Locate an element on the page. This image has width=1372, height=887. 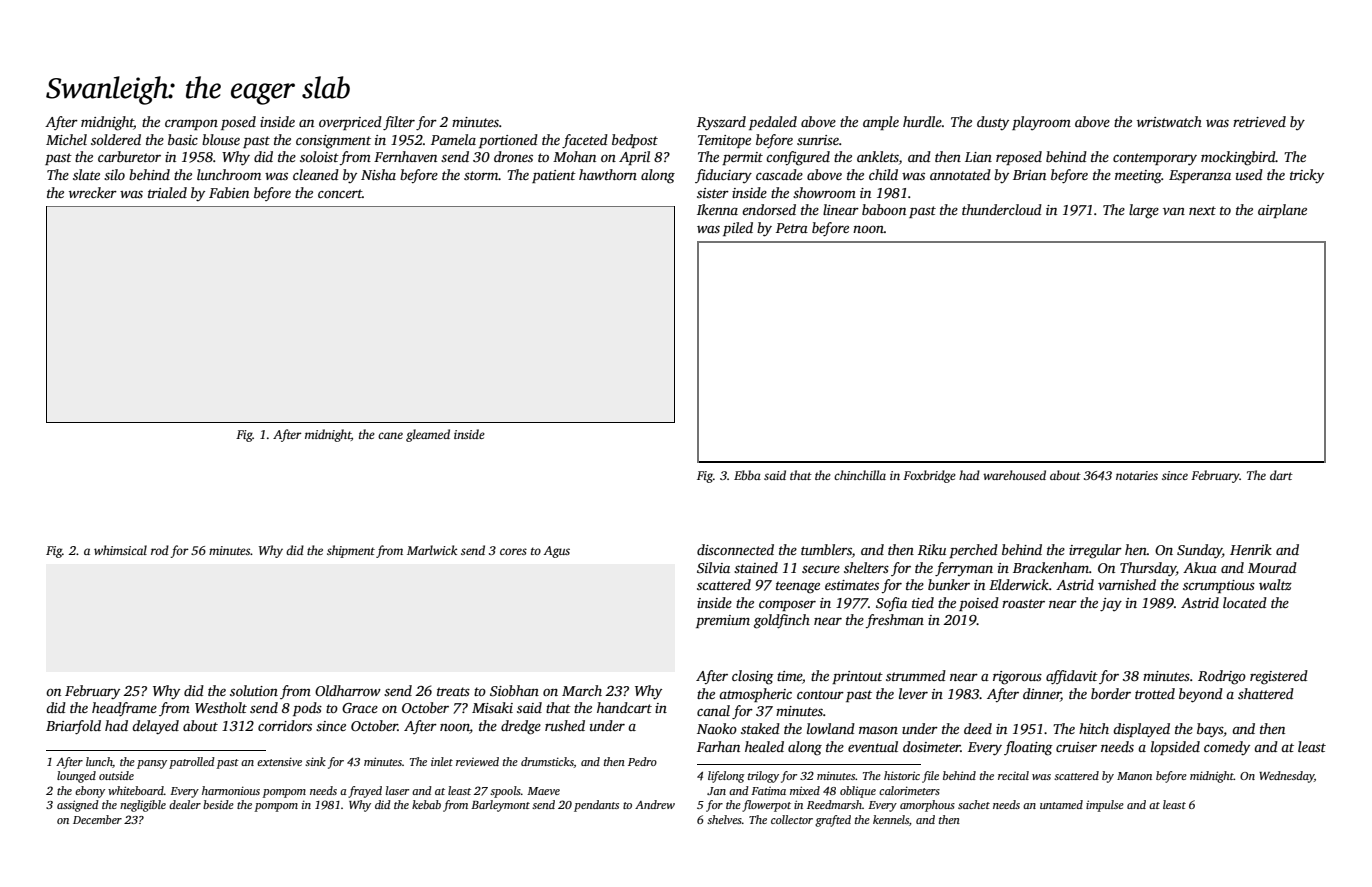
Ikenna is located at coordinates (717, 209).
